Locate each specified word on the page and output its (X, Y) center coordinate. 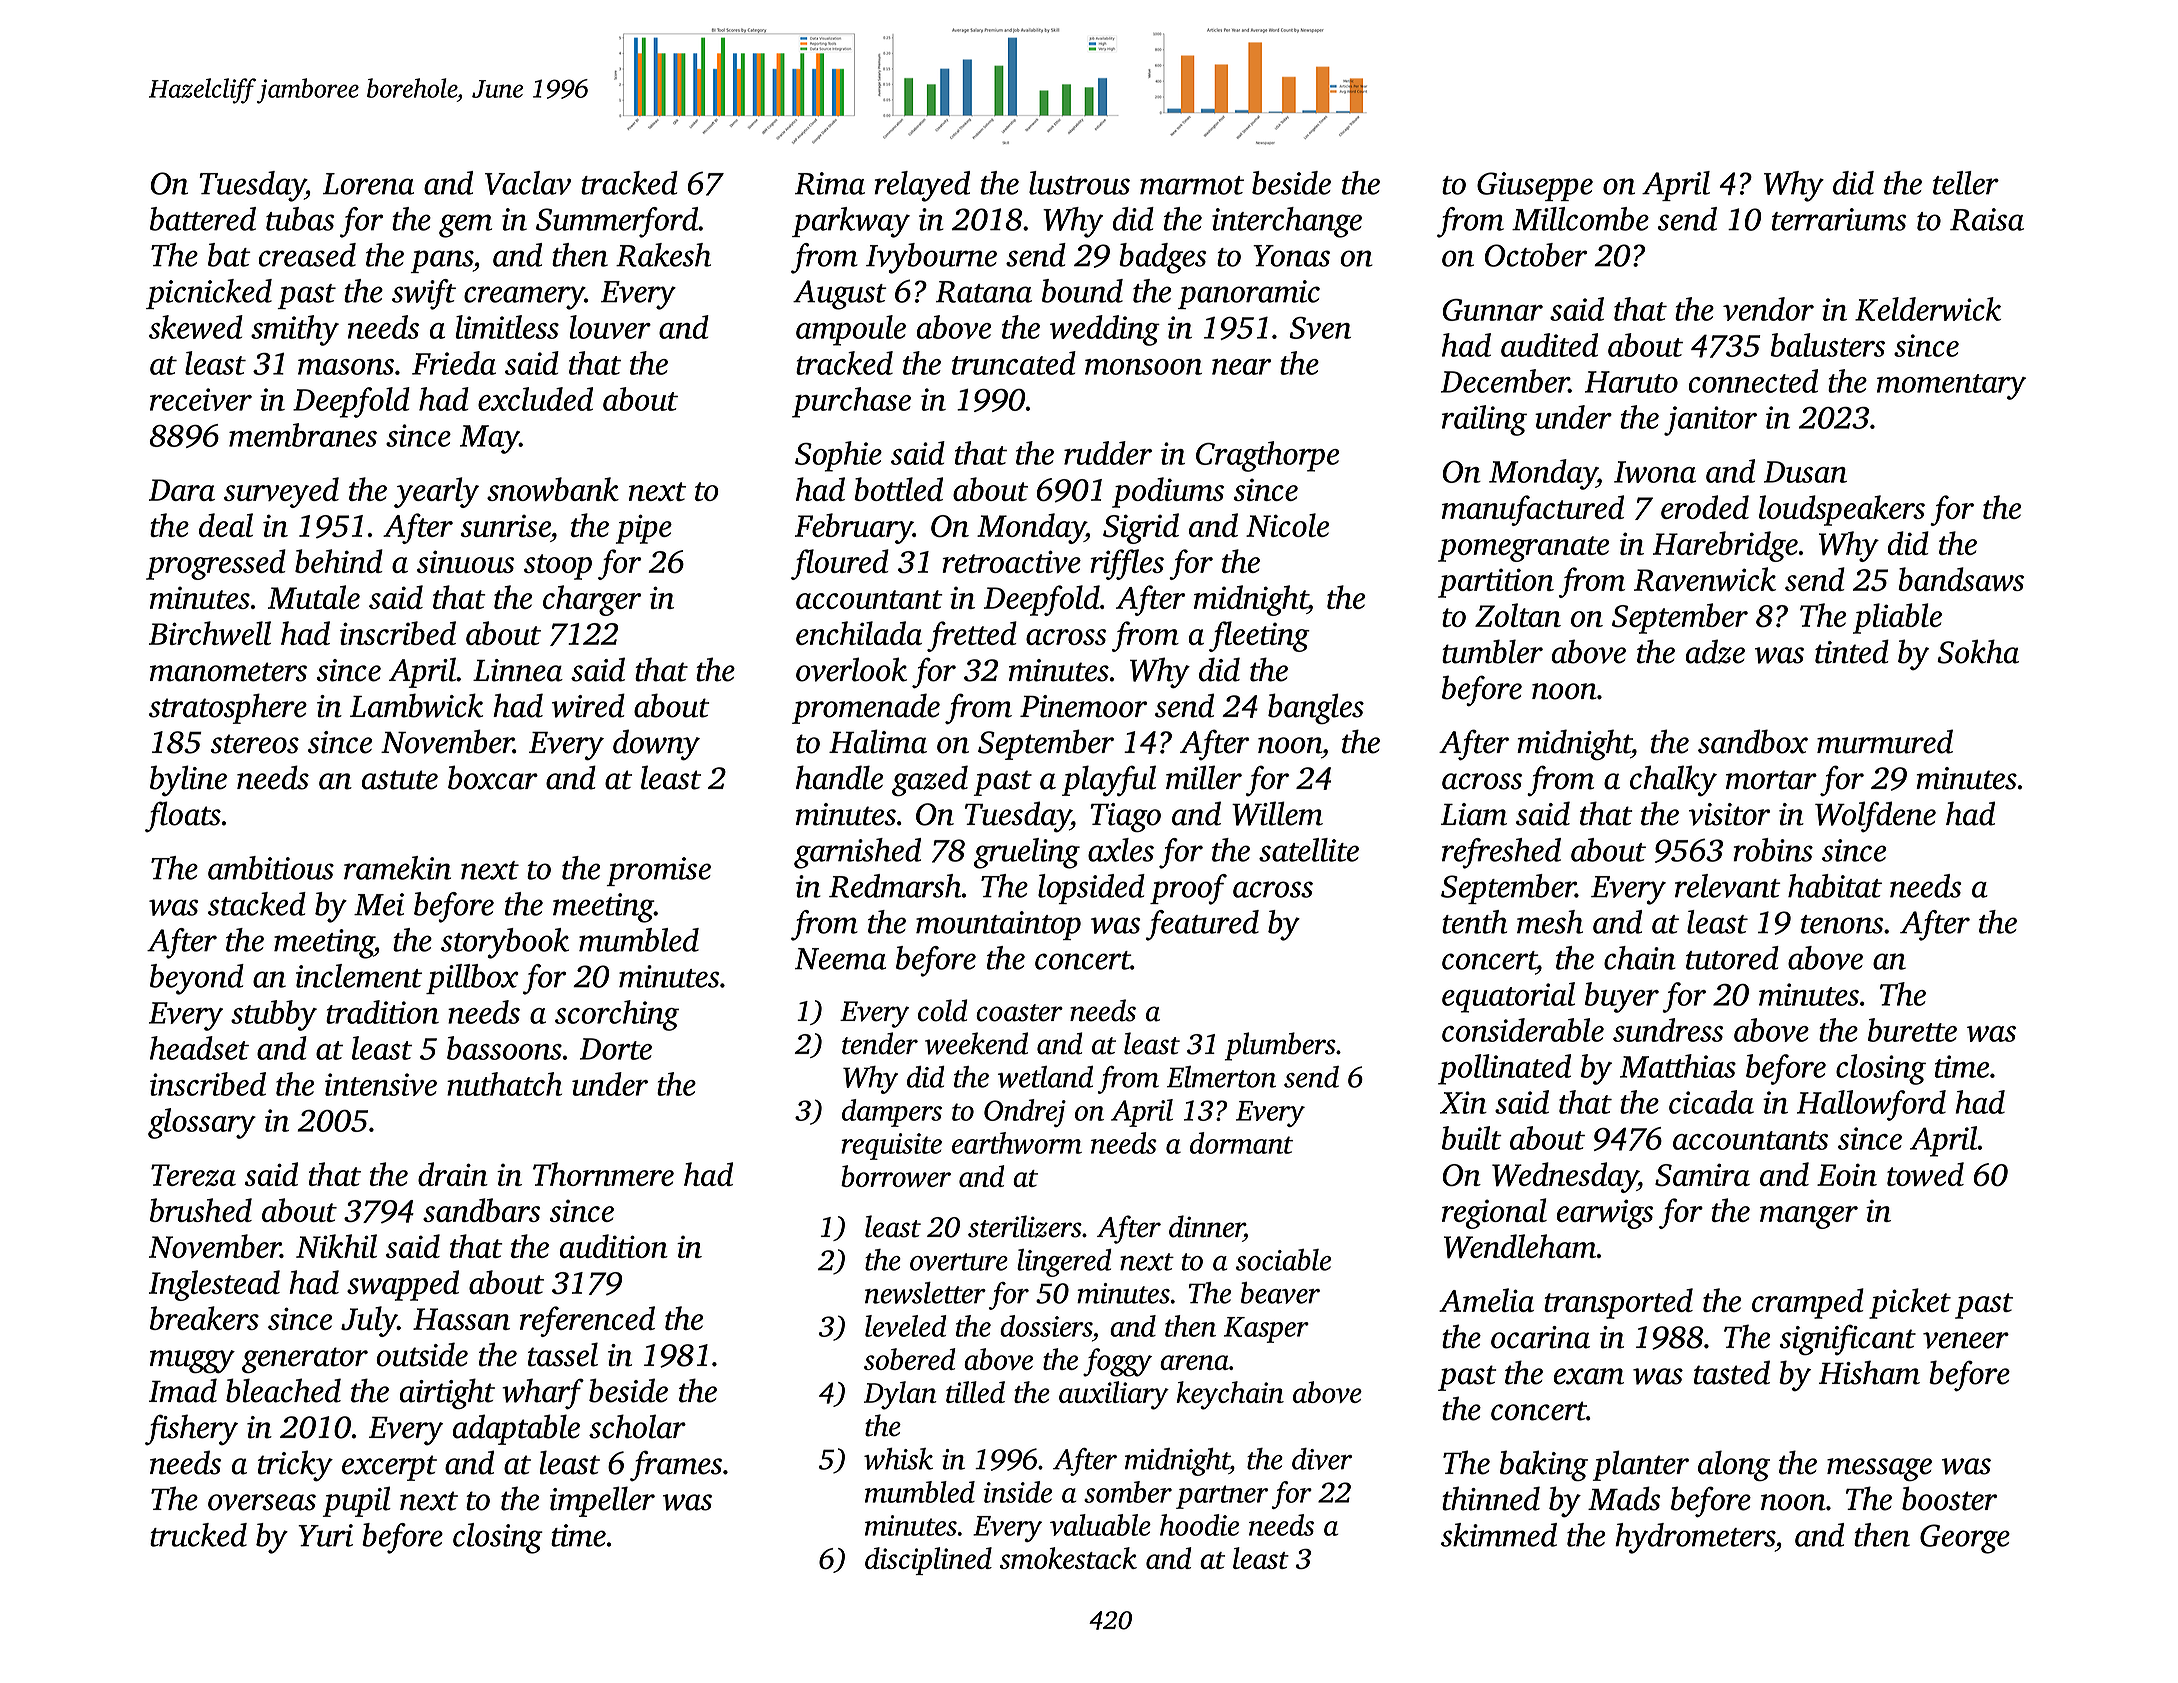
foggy (1117, 1362)
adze (1715, 651)
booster (1949, 1498)
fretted (972, 636)
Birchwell (210, 633)
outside (422, 1354)
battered (203, 219)
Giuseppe (1535, 186)
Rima (830, 183)
